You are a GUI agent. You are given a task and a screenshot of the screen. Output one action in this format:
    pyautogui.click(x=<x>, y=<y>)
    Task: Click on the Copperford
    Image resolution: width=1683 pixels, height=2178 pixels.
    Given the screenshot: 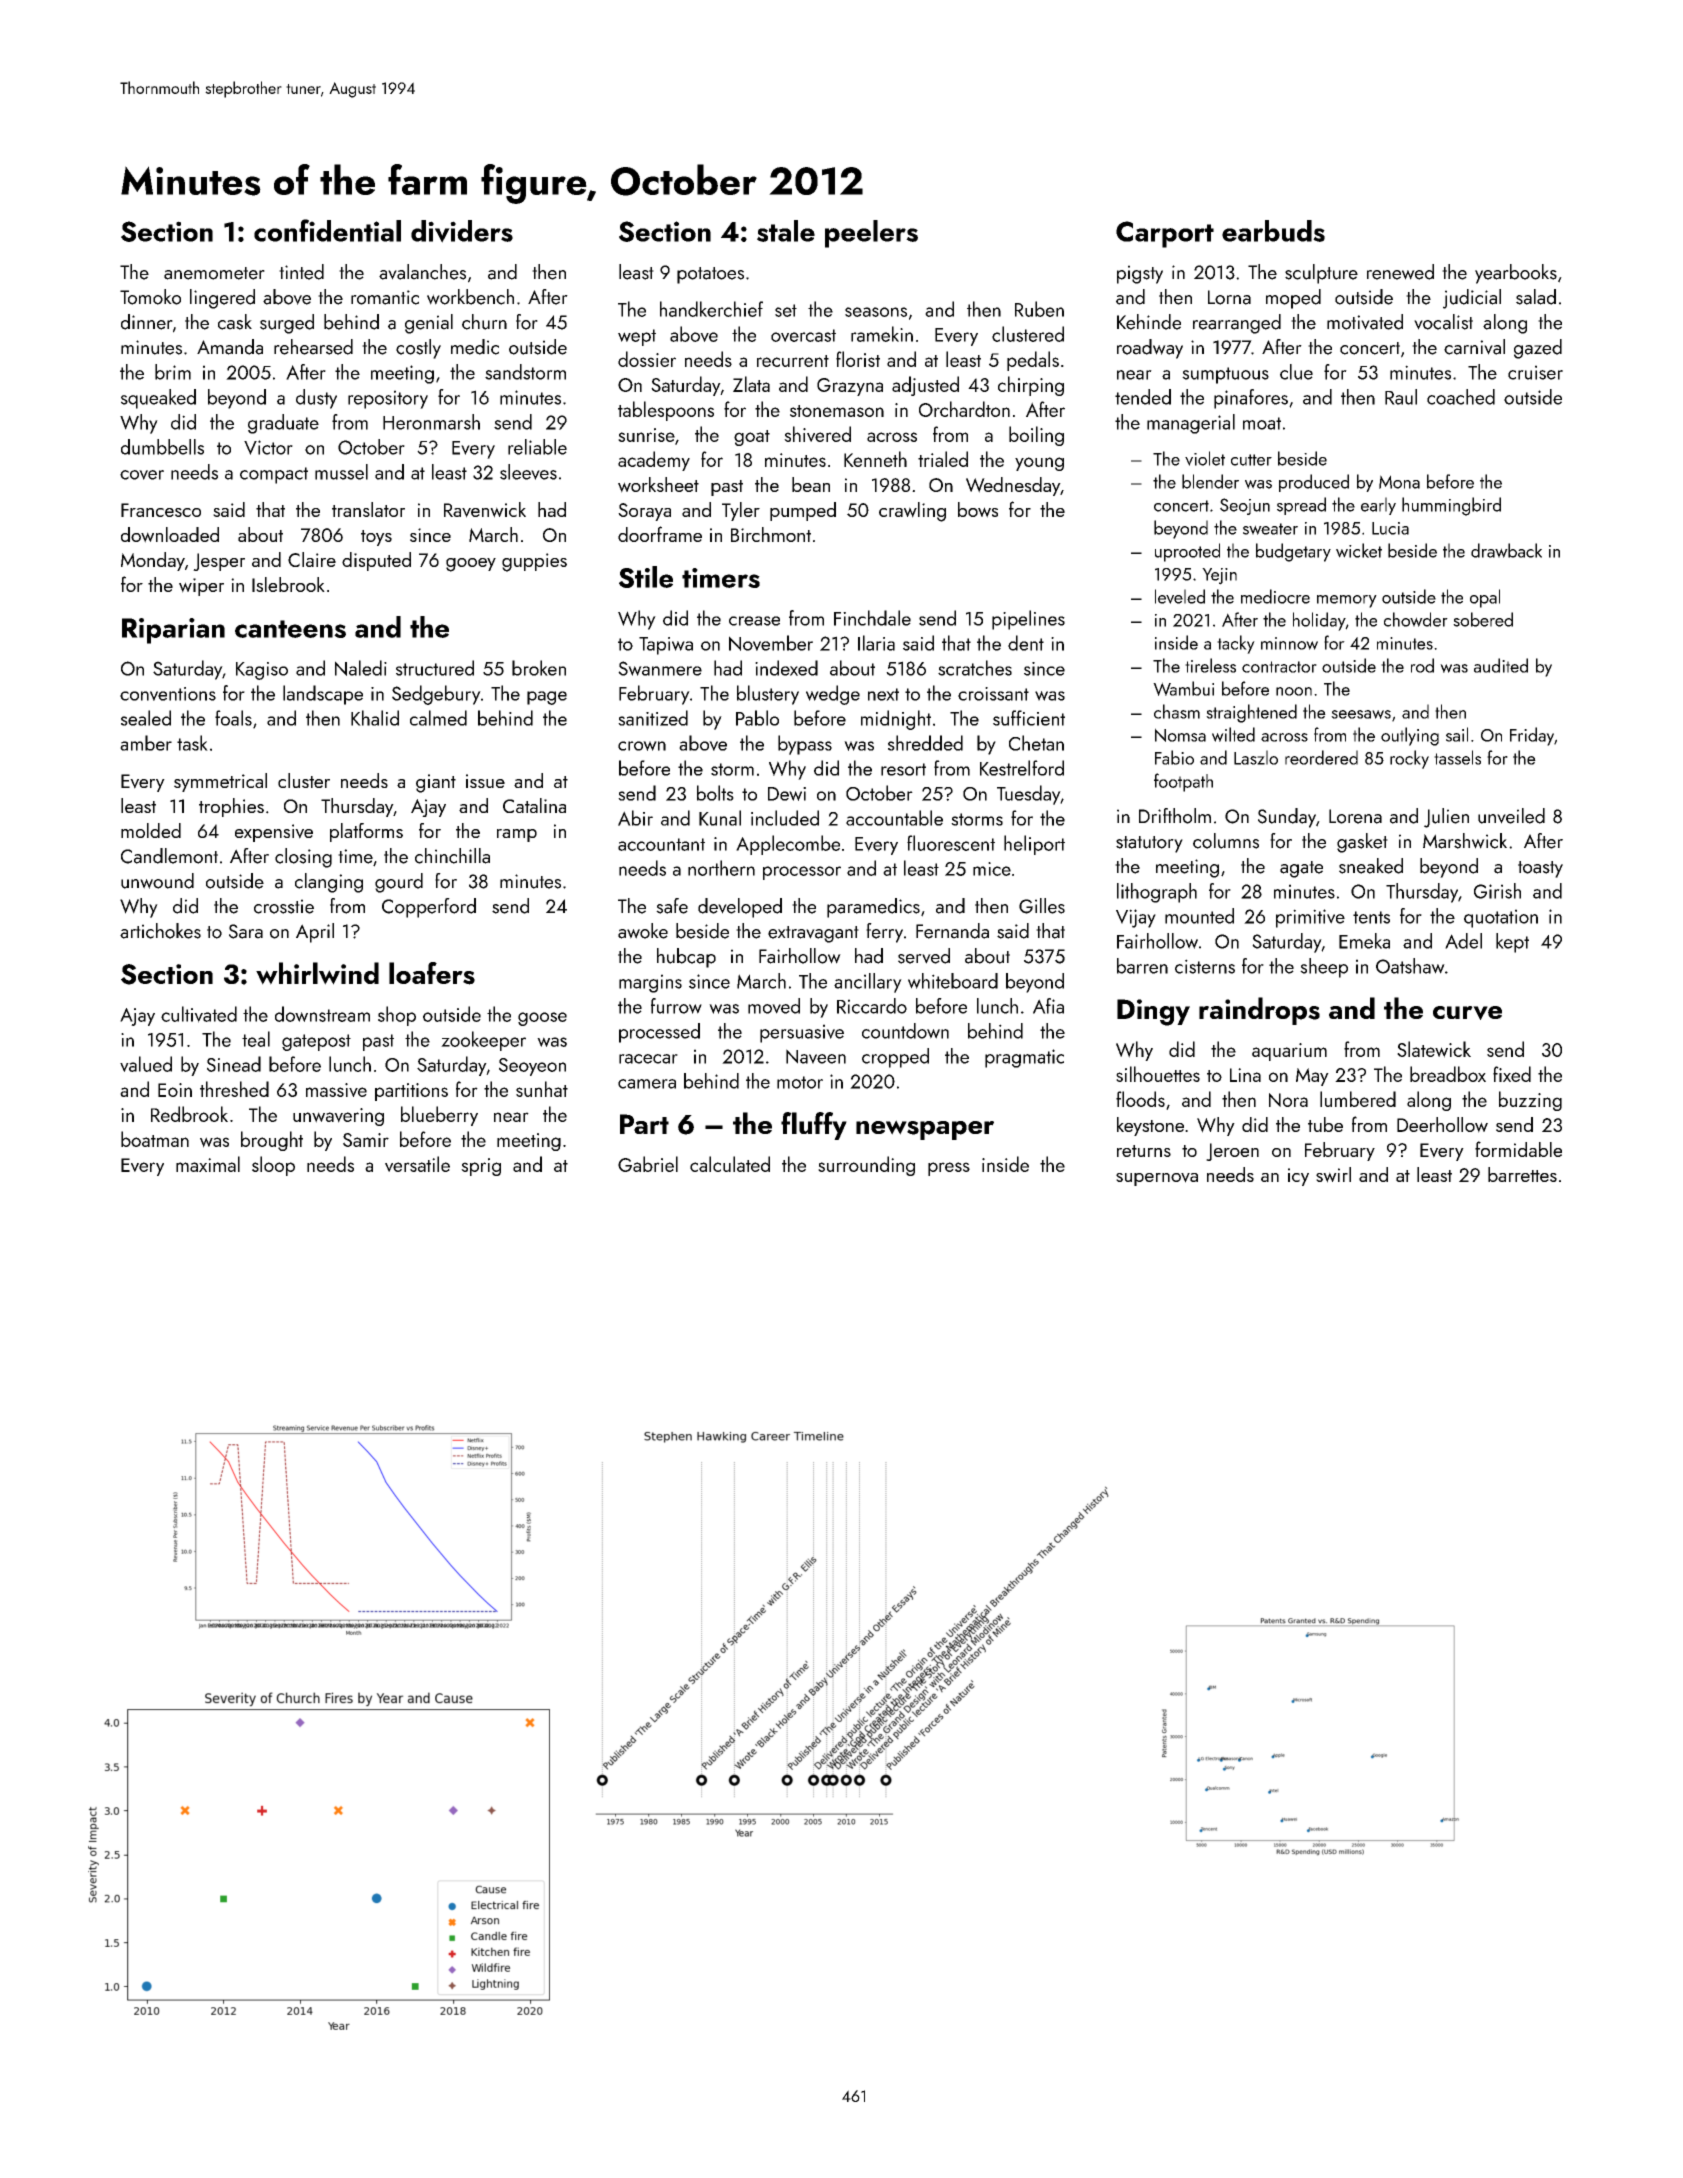 What is the action you would take?
    pyautogui.click(x=429, y=908)
